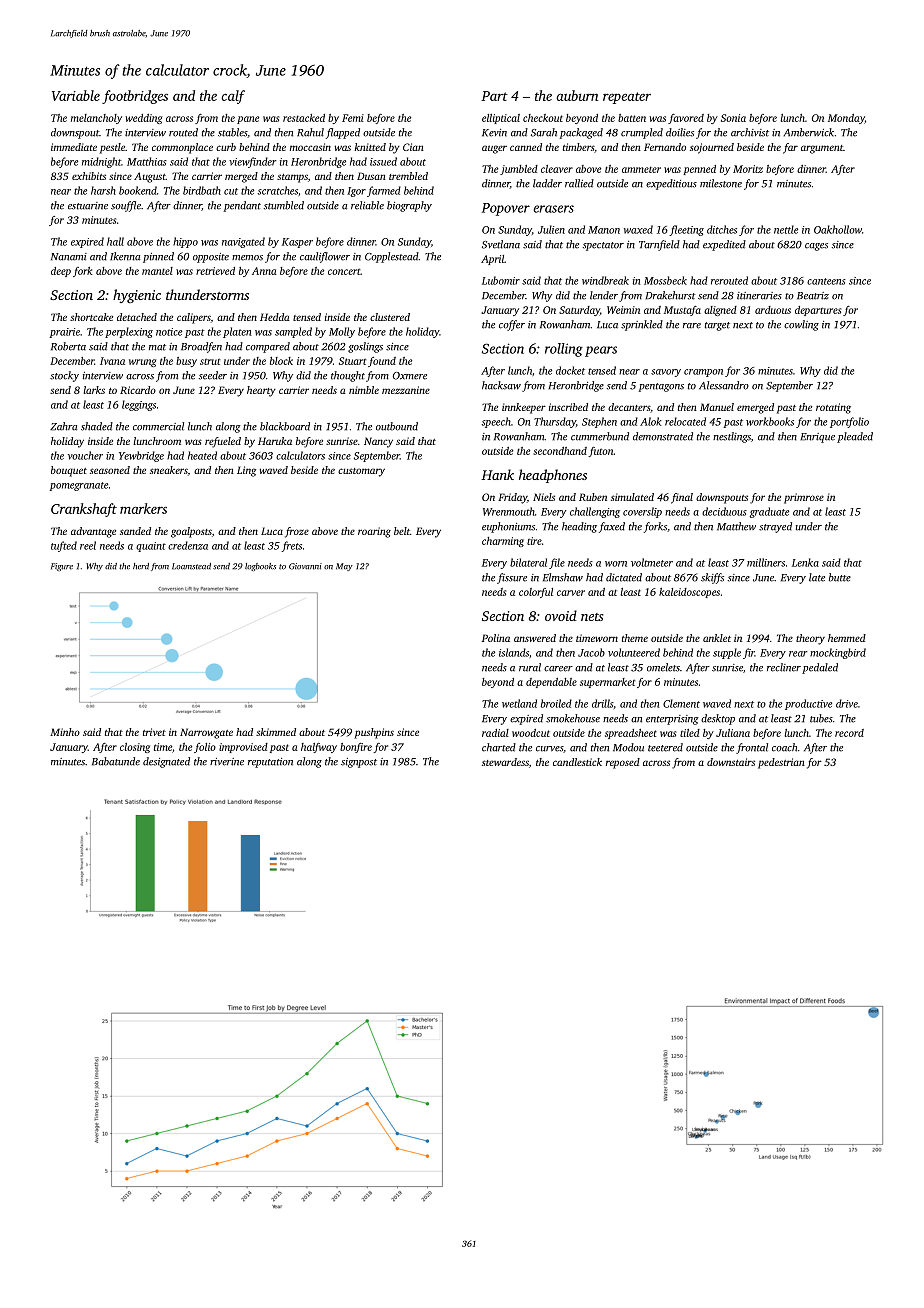 The image size is (924, 1308). Describe the element at coordinates (804, 498) in the image. I see `primrose` at that location.
